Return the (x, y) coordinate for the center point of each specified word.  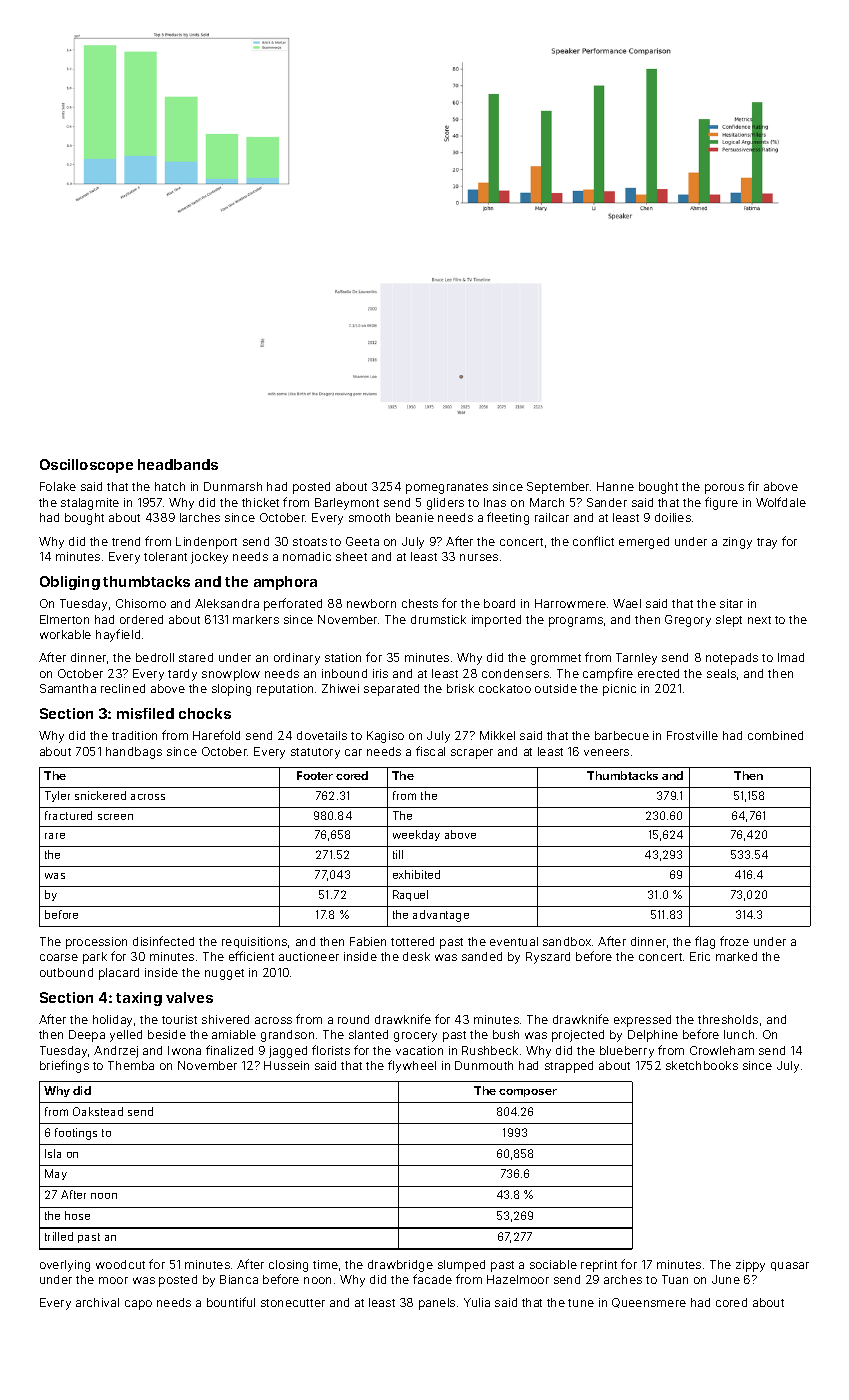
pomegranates (447, 488)
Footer (315, 775)
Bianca (239, 1279)
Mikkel (497, 735)
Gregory (688, 621)
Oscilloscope (86, 466)
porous (724, 489)
